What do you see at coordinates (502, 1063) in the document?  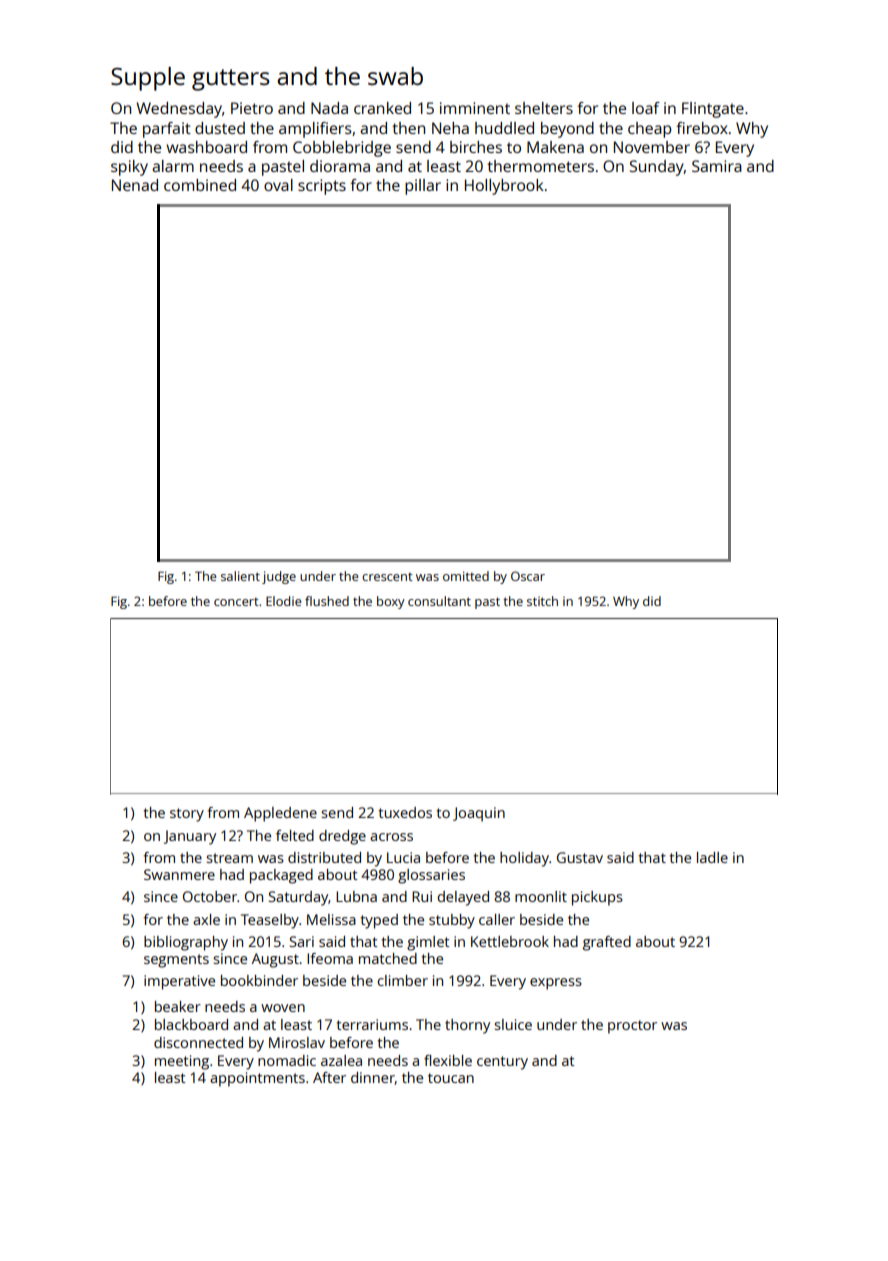 I see `century` at bounding box center [502, 1063].
